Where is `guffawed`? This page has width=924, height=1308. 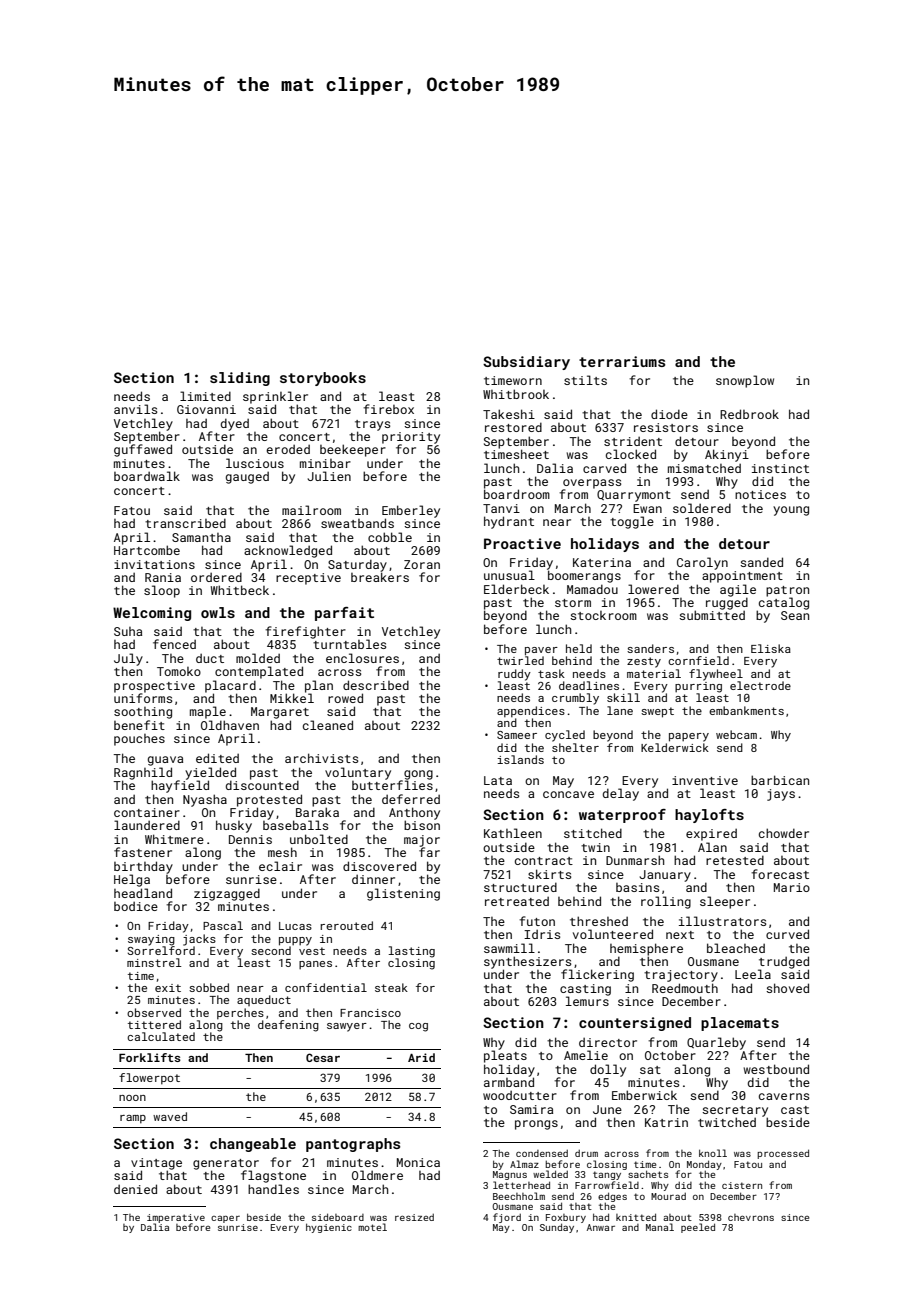 guffawed is located at coordinates (143, 450).
